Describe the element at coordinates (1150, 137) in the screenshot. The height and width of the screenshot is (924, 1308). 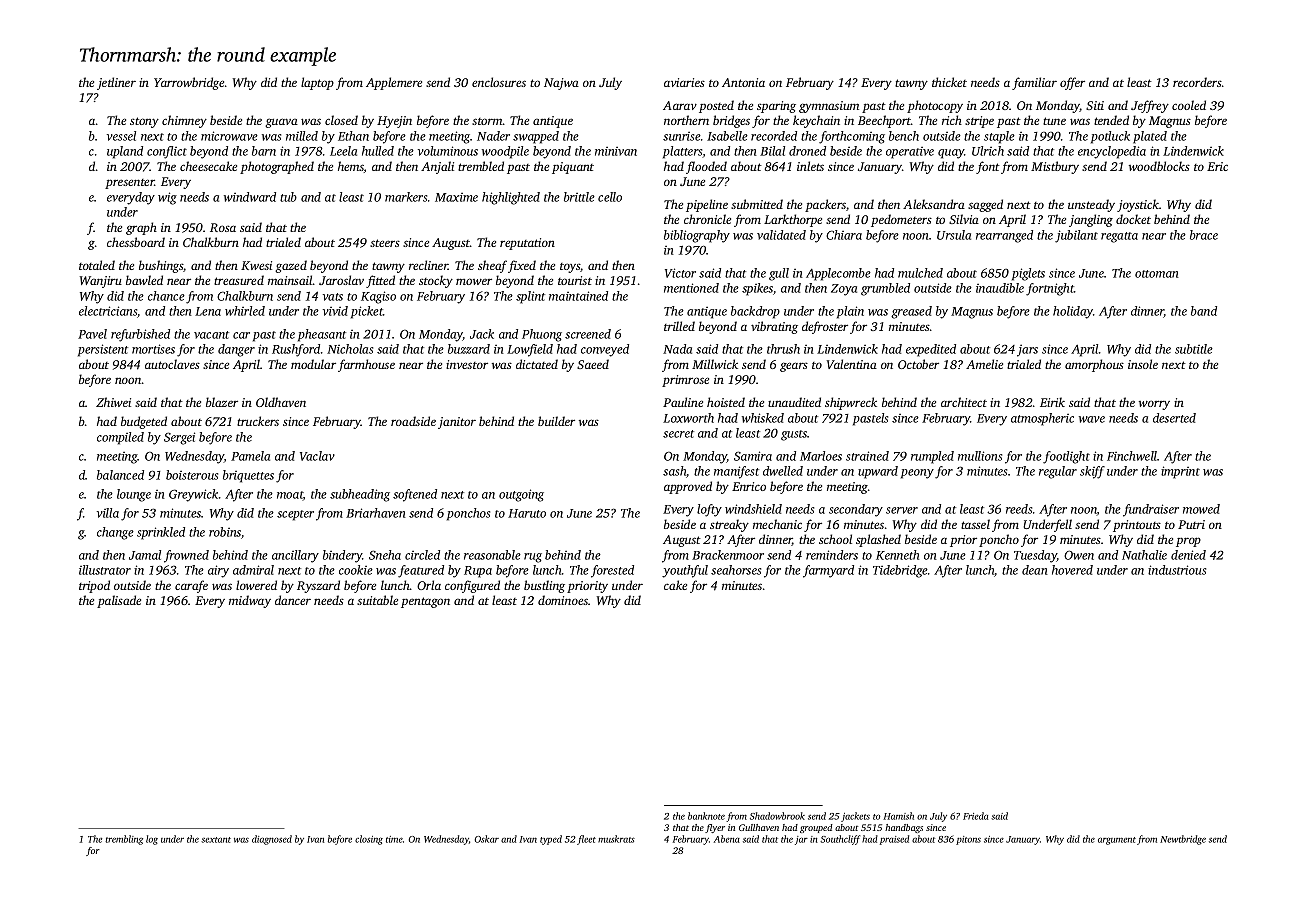
I see `plated` at that location.
